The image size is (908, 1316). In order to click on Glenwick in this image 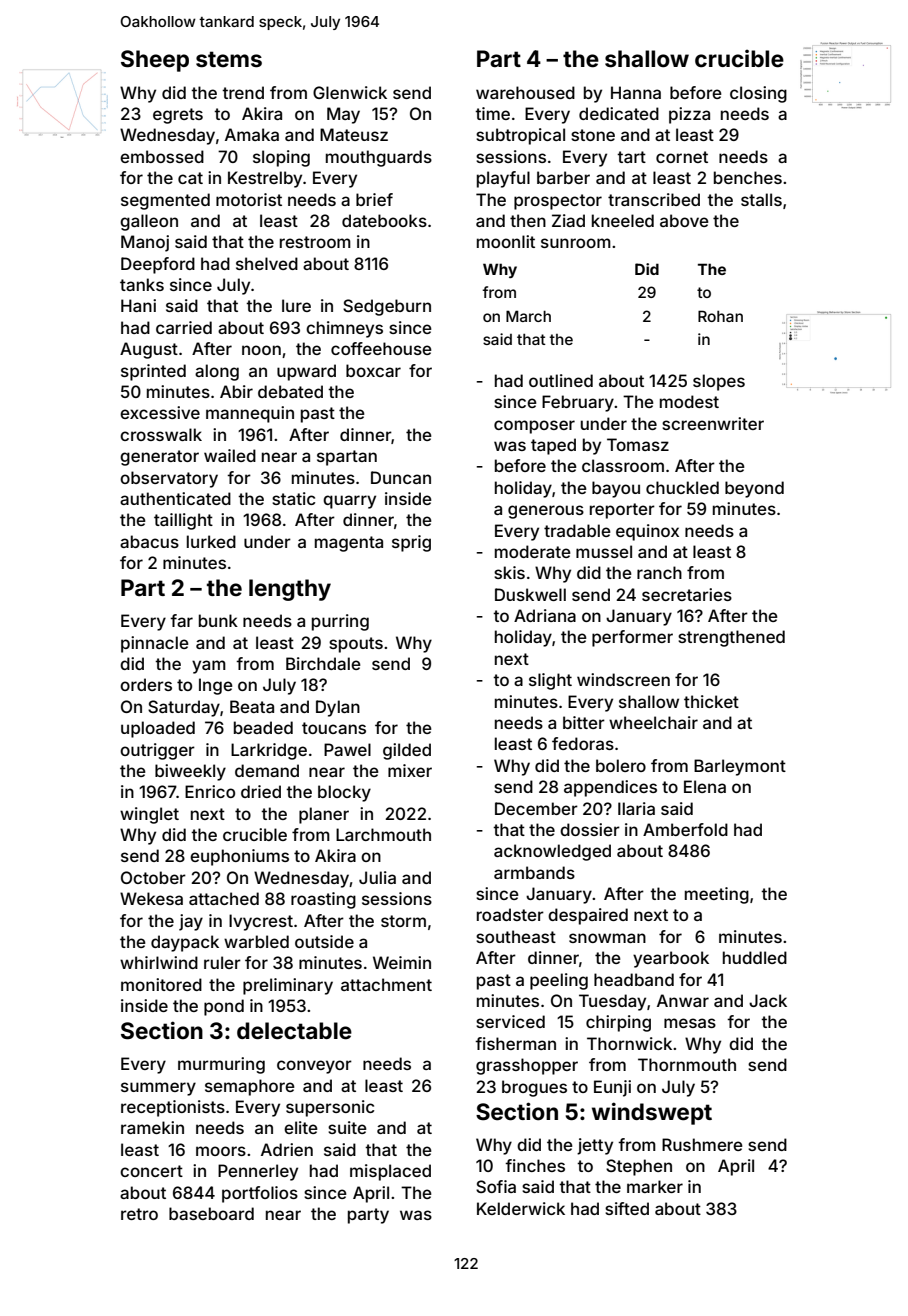, I will do `click(350, 92)`.
